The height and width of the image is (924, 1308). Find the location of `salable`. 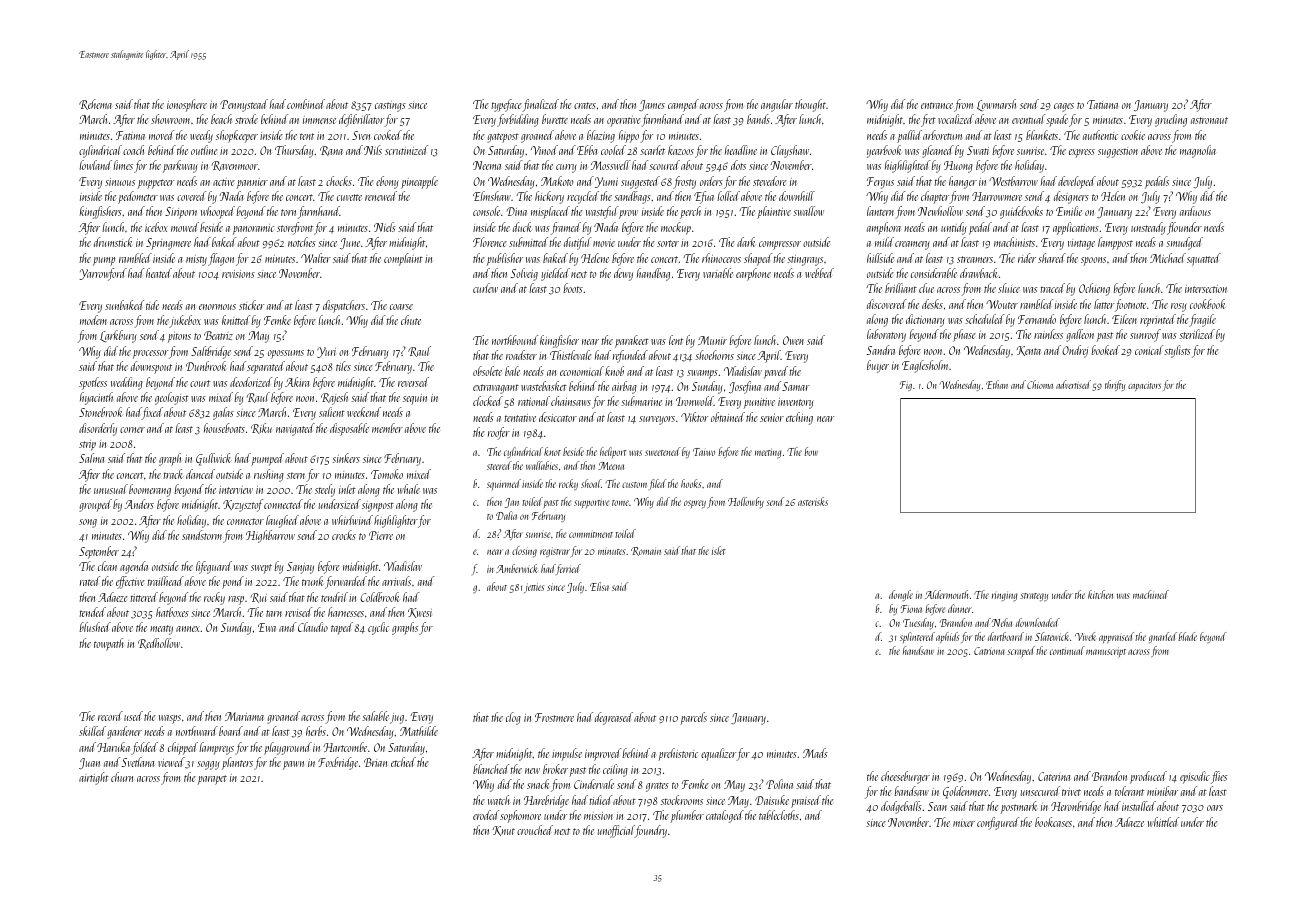

salable is located at coordinates (375, 716).
